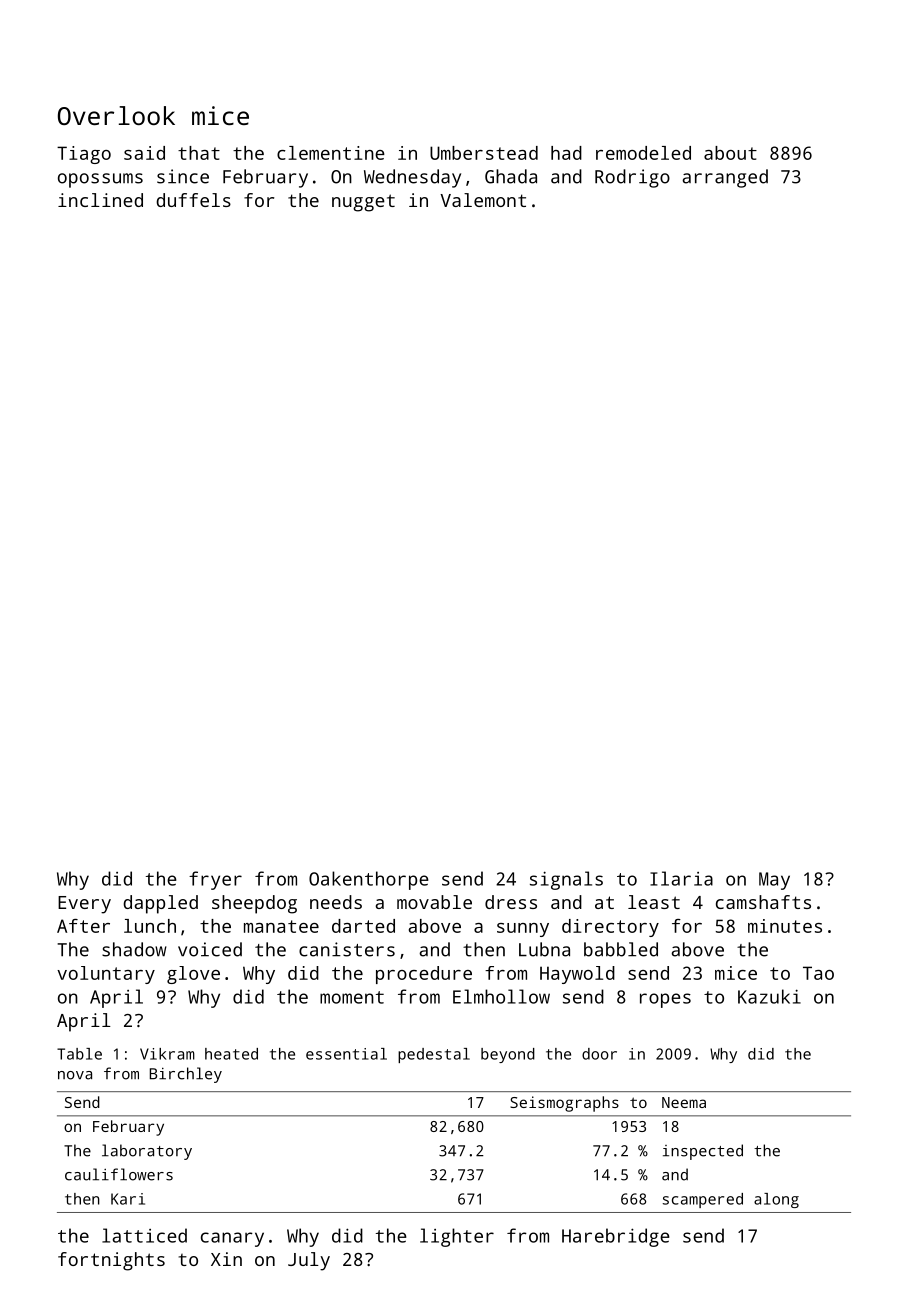 The height and width of the screenshot is (1316, 908). What do you see at coordinates (643, 153) in the screenshot?
I see `remodeled` at bounding box center [643, 153].
